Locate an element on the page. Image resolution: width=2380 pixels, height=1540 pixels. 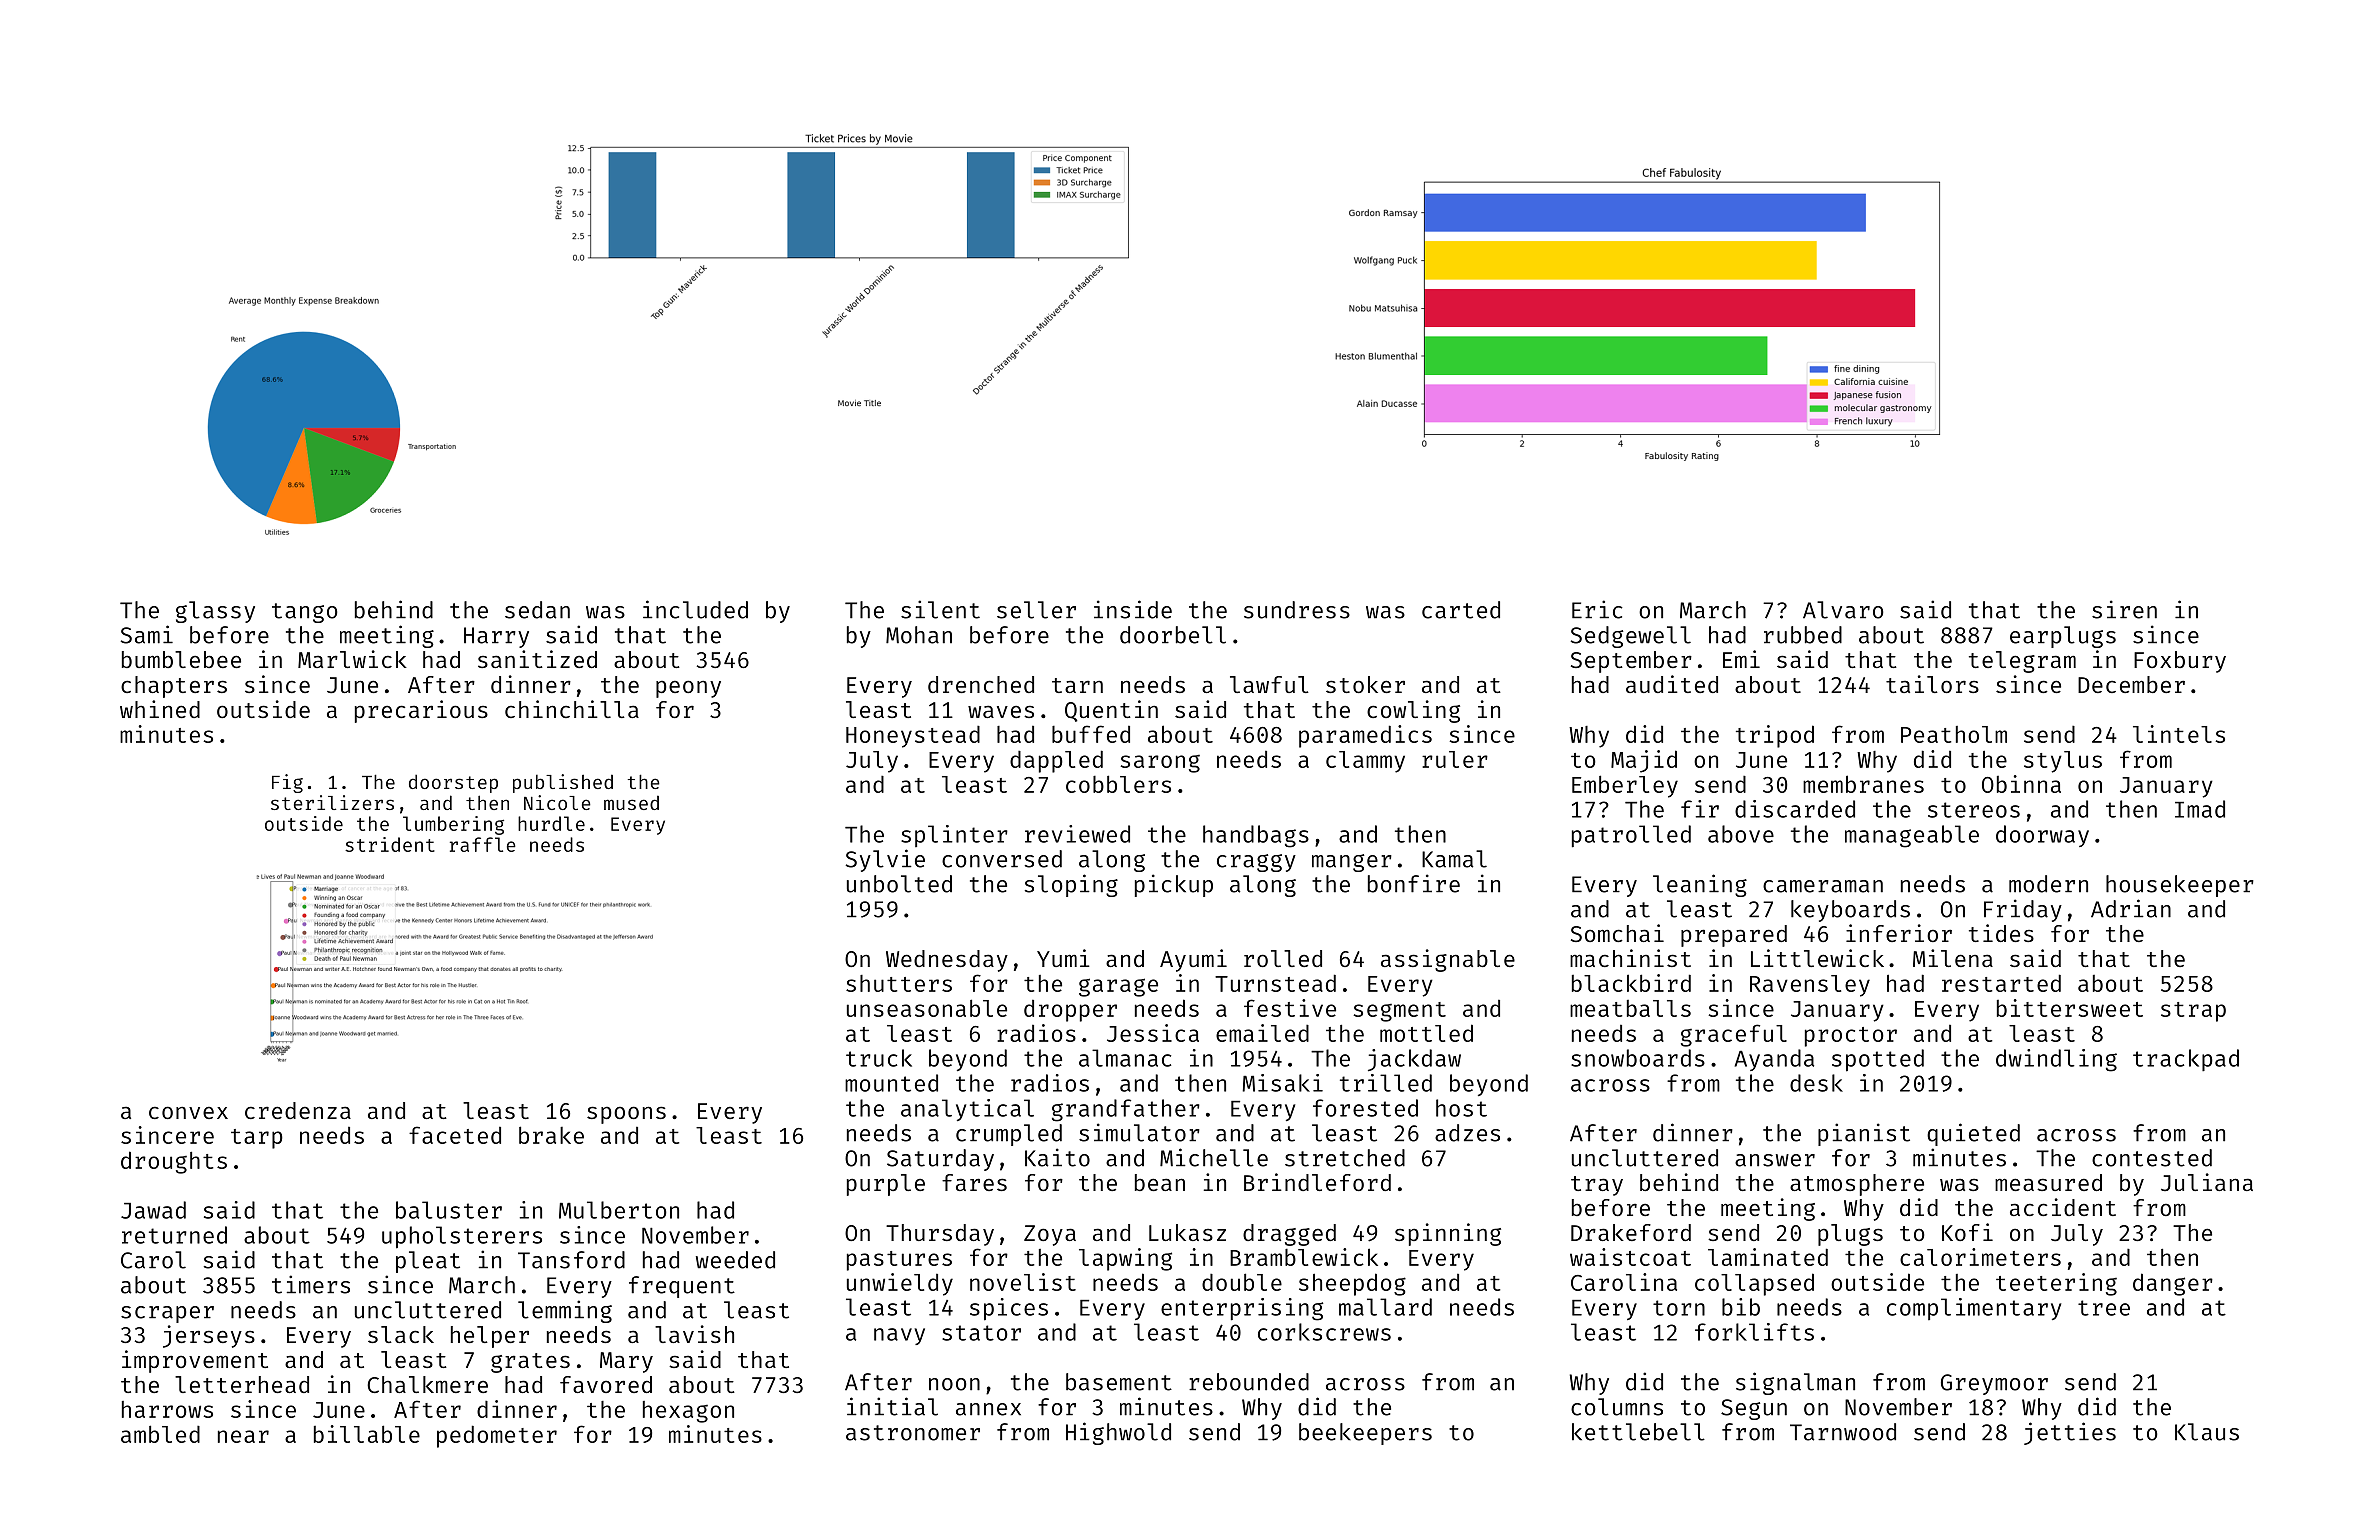
strident is located at coordinates (390, 844).
